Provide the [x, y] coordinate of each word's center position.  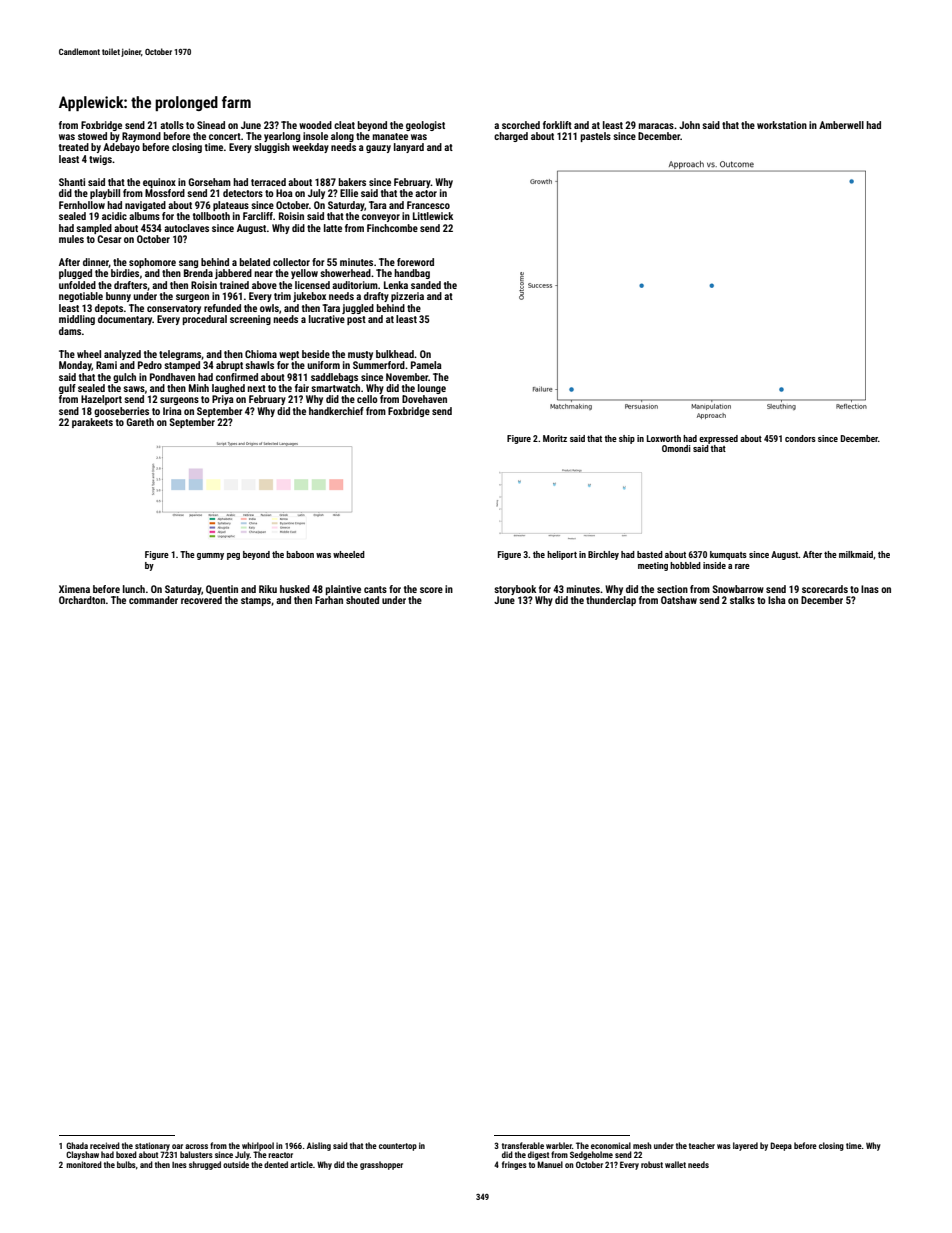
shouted [362, 600]
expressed [718, 439]
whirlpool [258, 1146]
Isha [777, 600]
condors [800, 438]
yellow [304, 274]
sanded [426, 285]
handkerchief [336, 411]
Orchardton [82, 600]
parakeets [92, 423]
